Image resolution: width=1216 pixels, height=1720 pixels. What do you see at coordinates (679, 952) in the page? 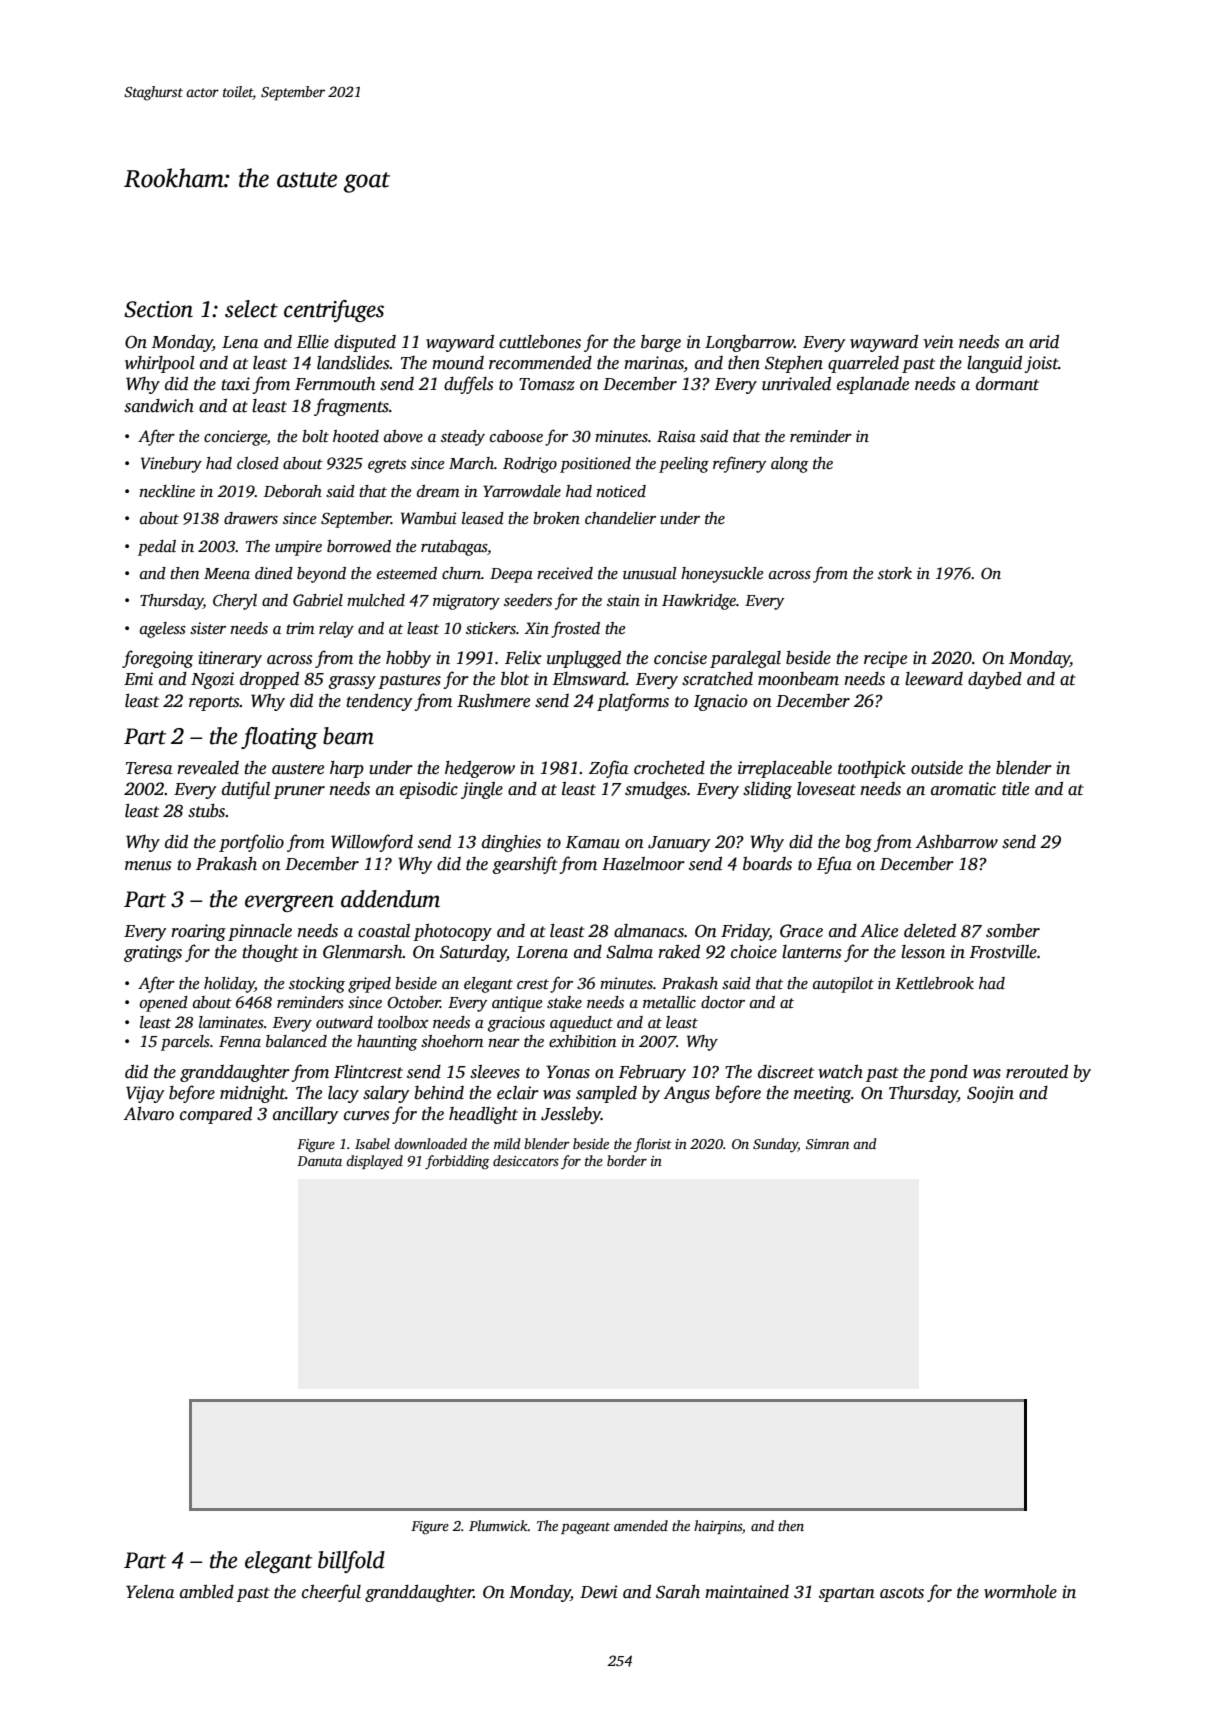
I see `raked` at bounding box center [679, 952].
